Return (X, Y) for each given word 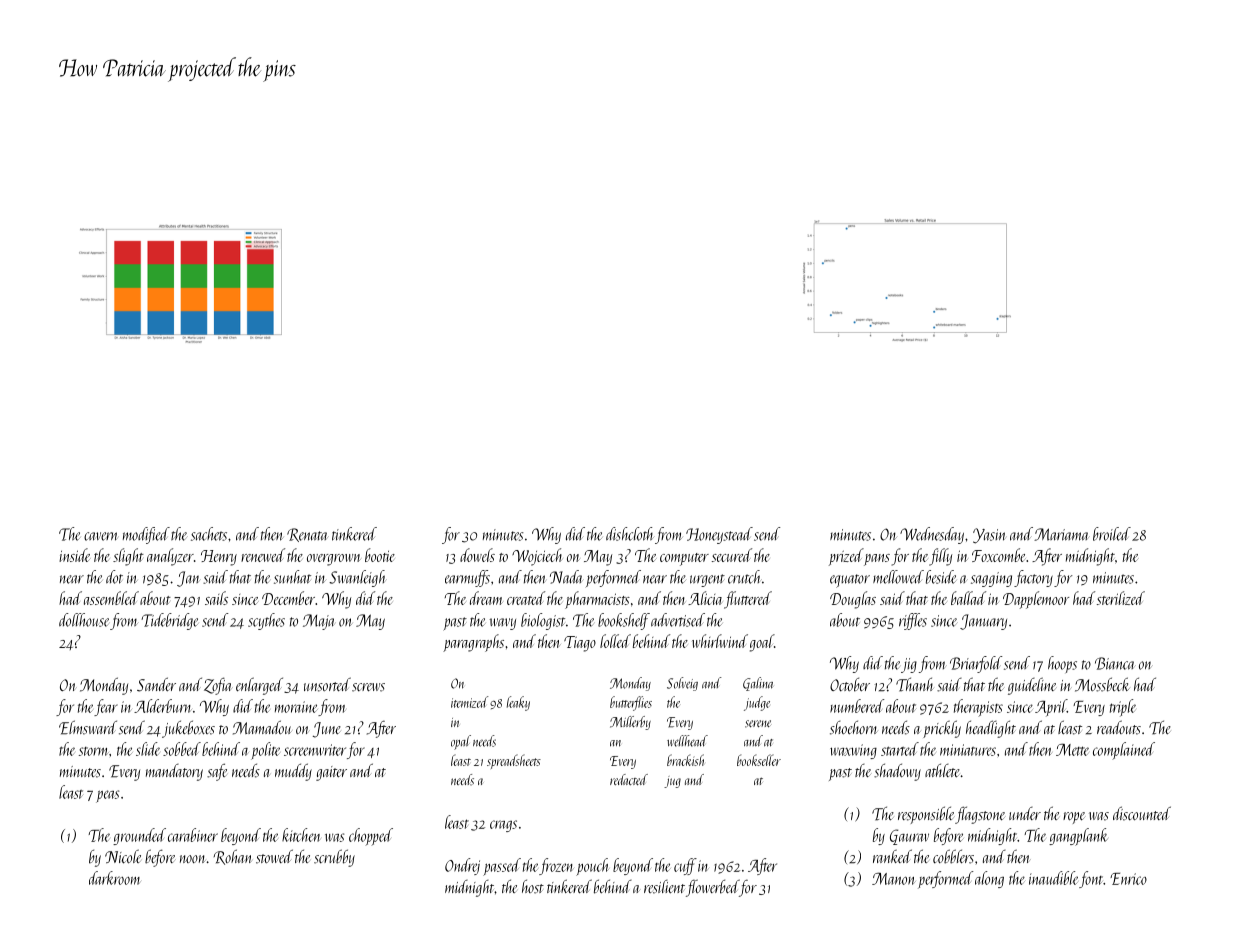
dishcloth (630, 534)
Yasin (989, 536)
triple (1123, 708)
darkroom (114, 878)
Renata (307, 535)
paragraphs (473, 643)
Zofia (218, 686)
